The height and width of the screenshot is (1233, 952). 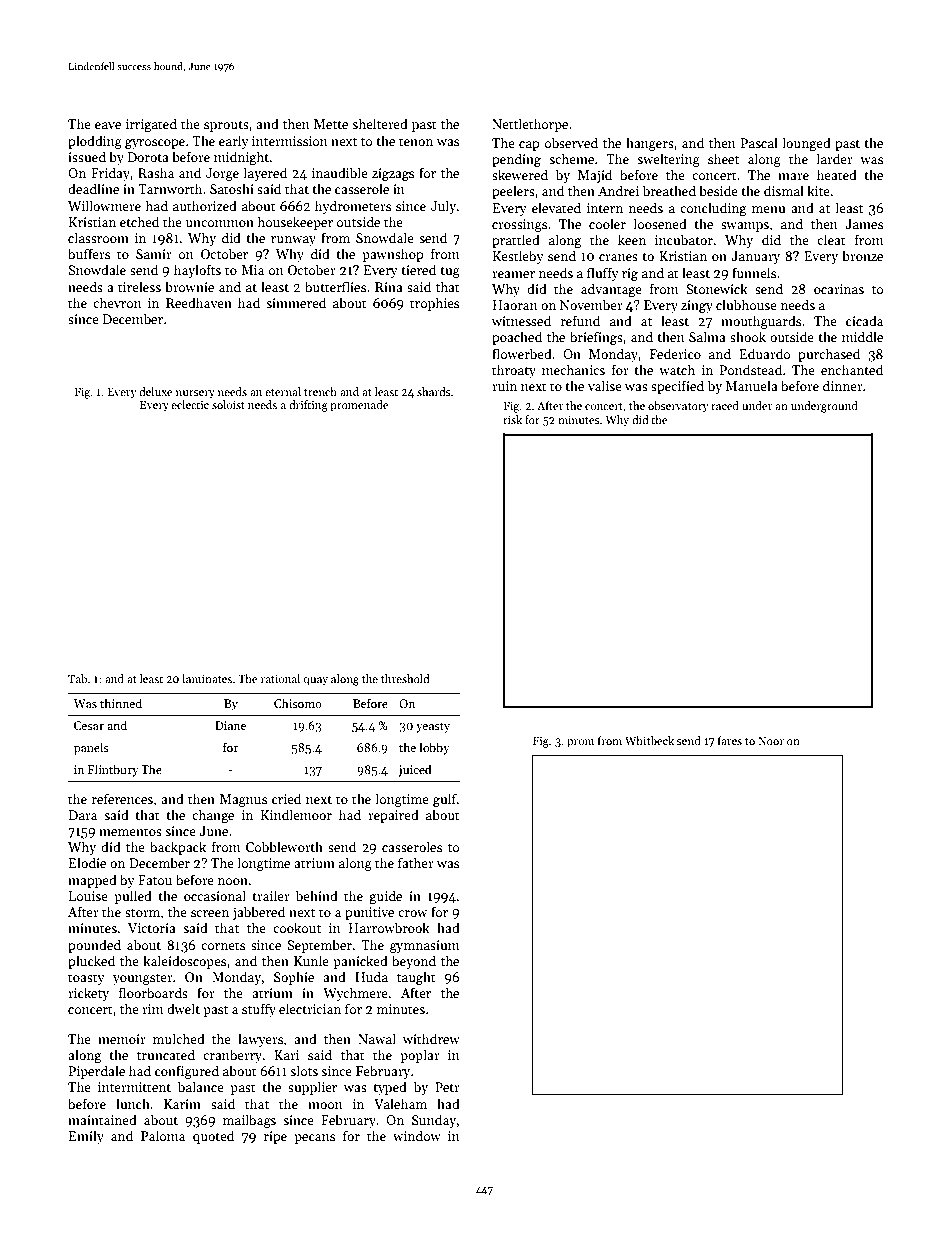 I want to click on Whitbeck, so click(x=649, y=740).
